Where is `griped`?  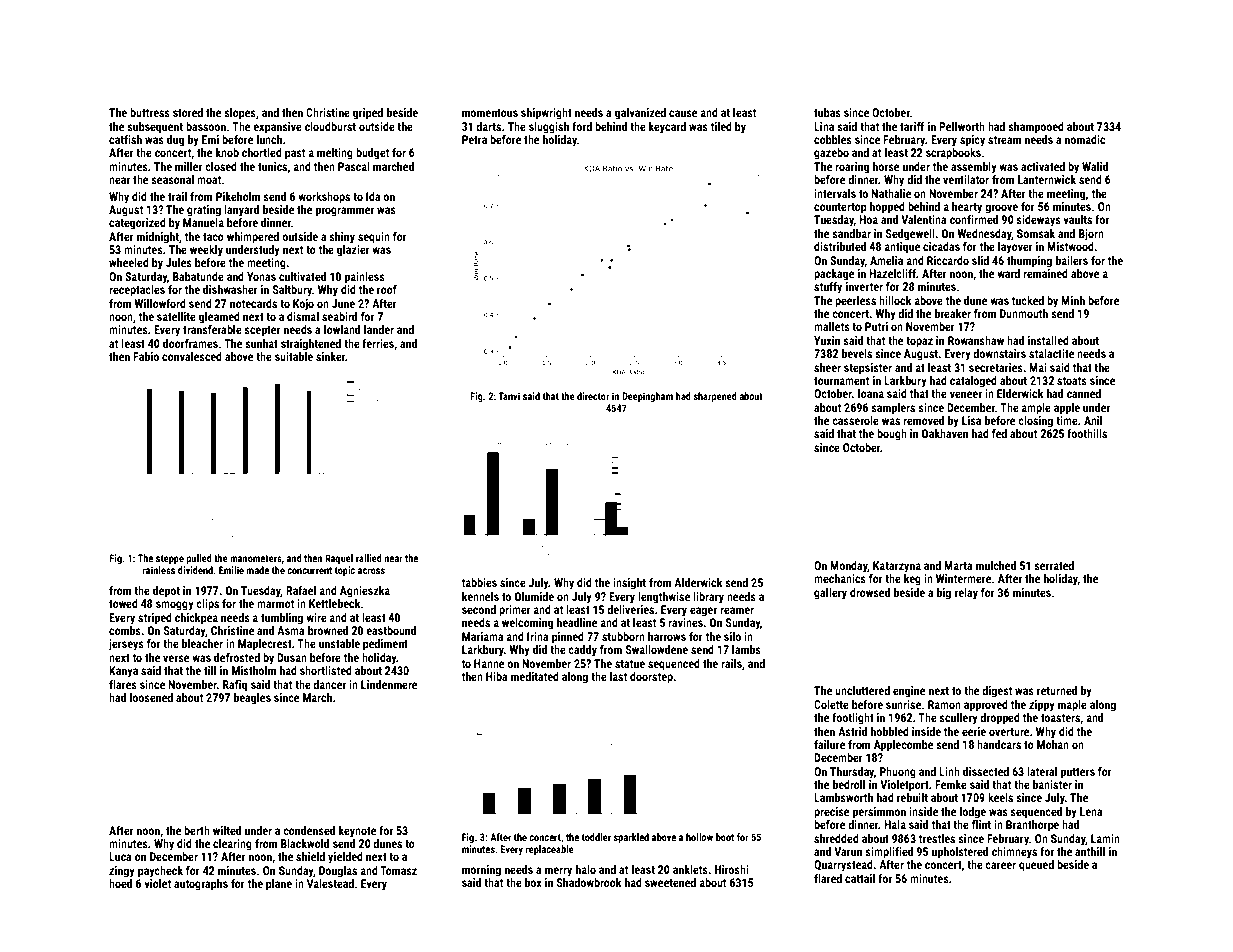 griped is located at coordinates (368, 114).
